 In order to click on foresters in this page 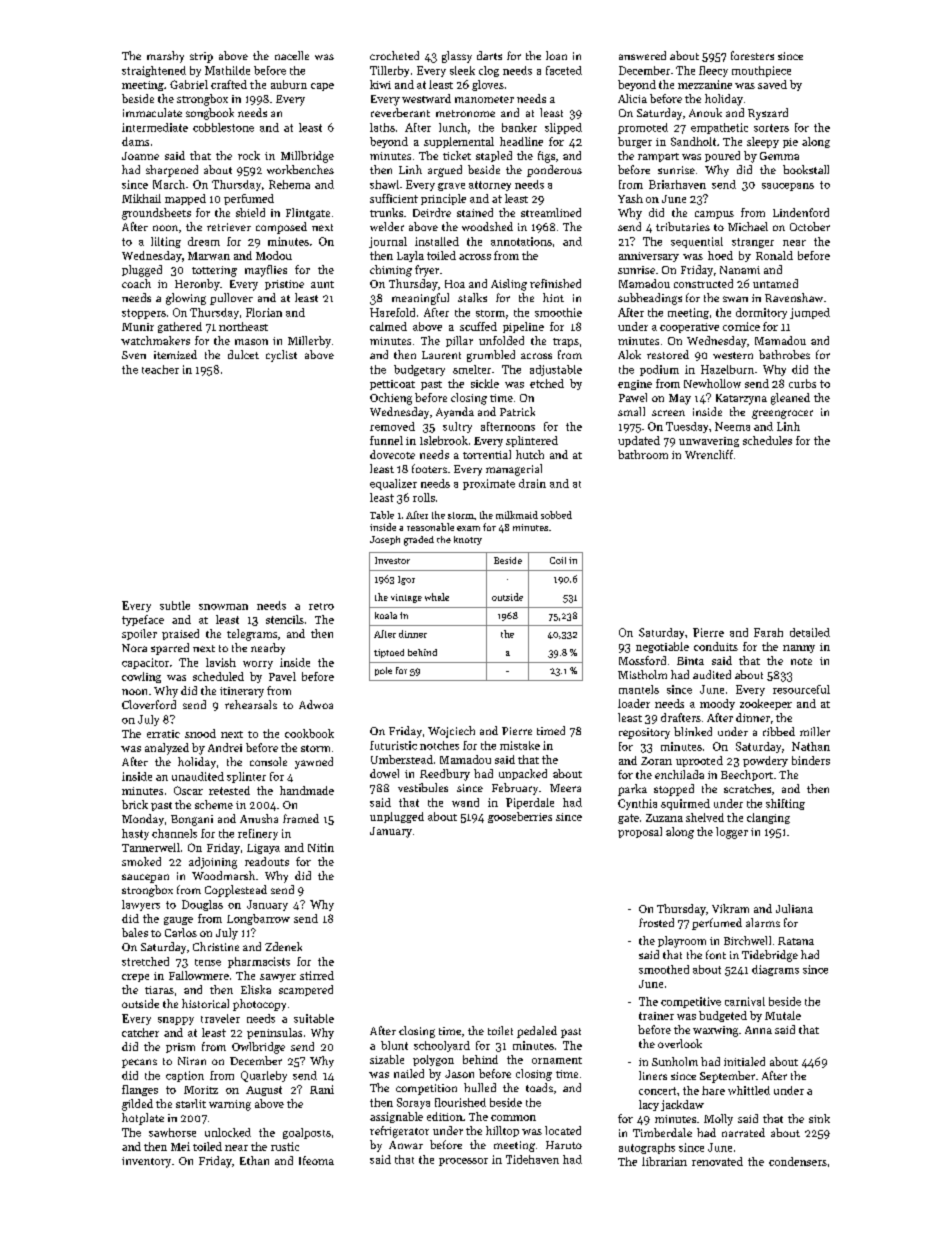, I will do `click(752, 55)`.
